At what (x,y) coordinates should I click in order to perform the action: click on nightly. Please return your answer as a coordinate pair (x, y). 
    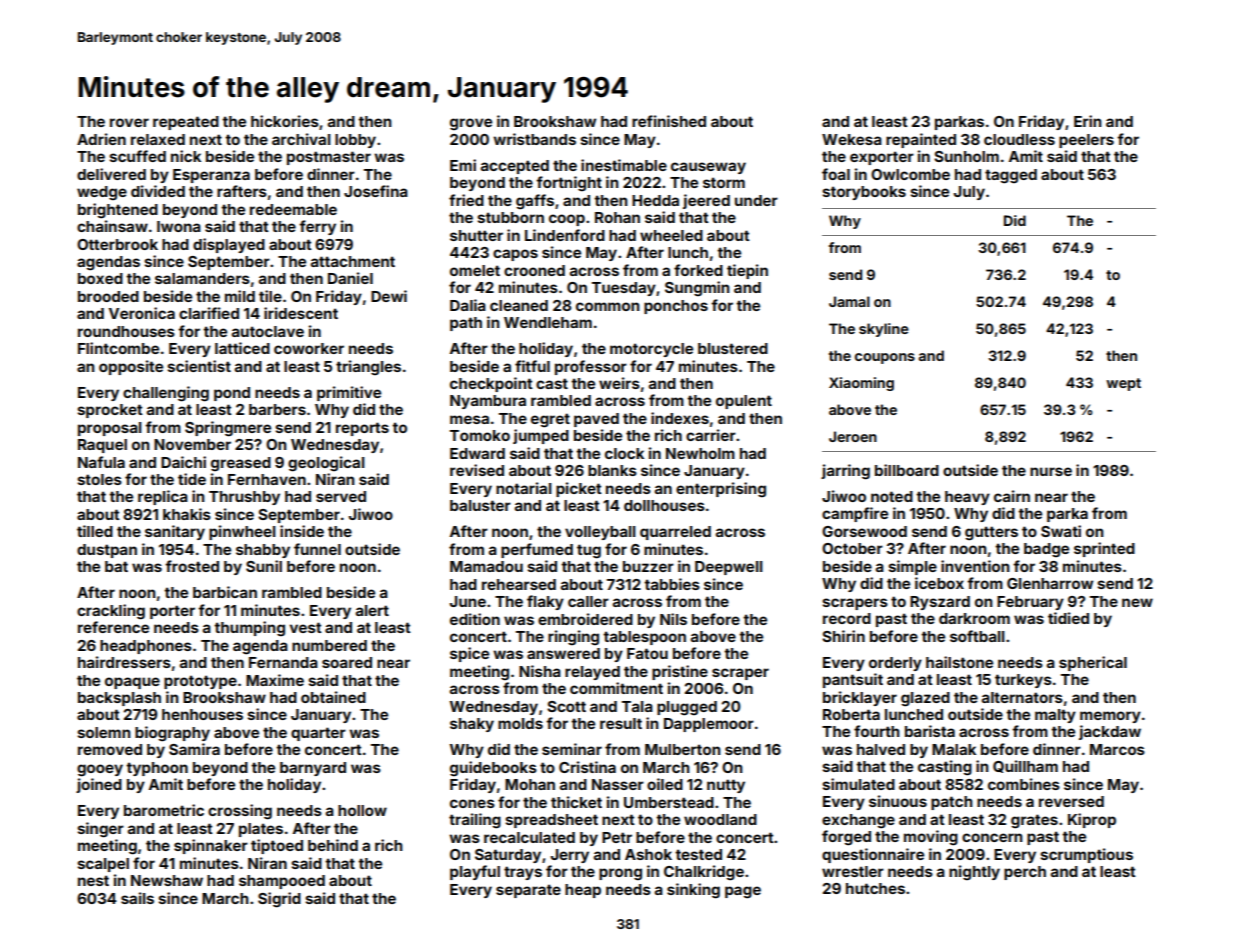
    Looking at the image, I should click on (974, 873).
